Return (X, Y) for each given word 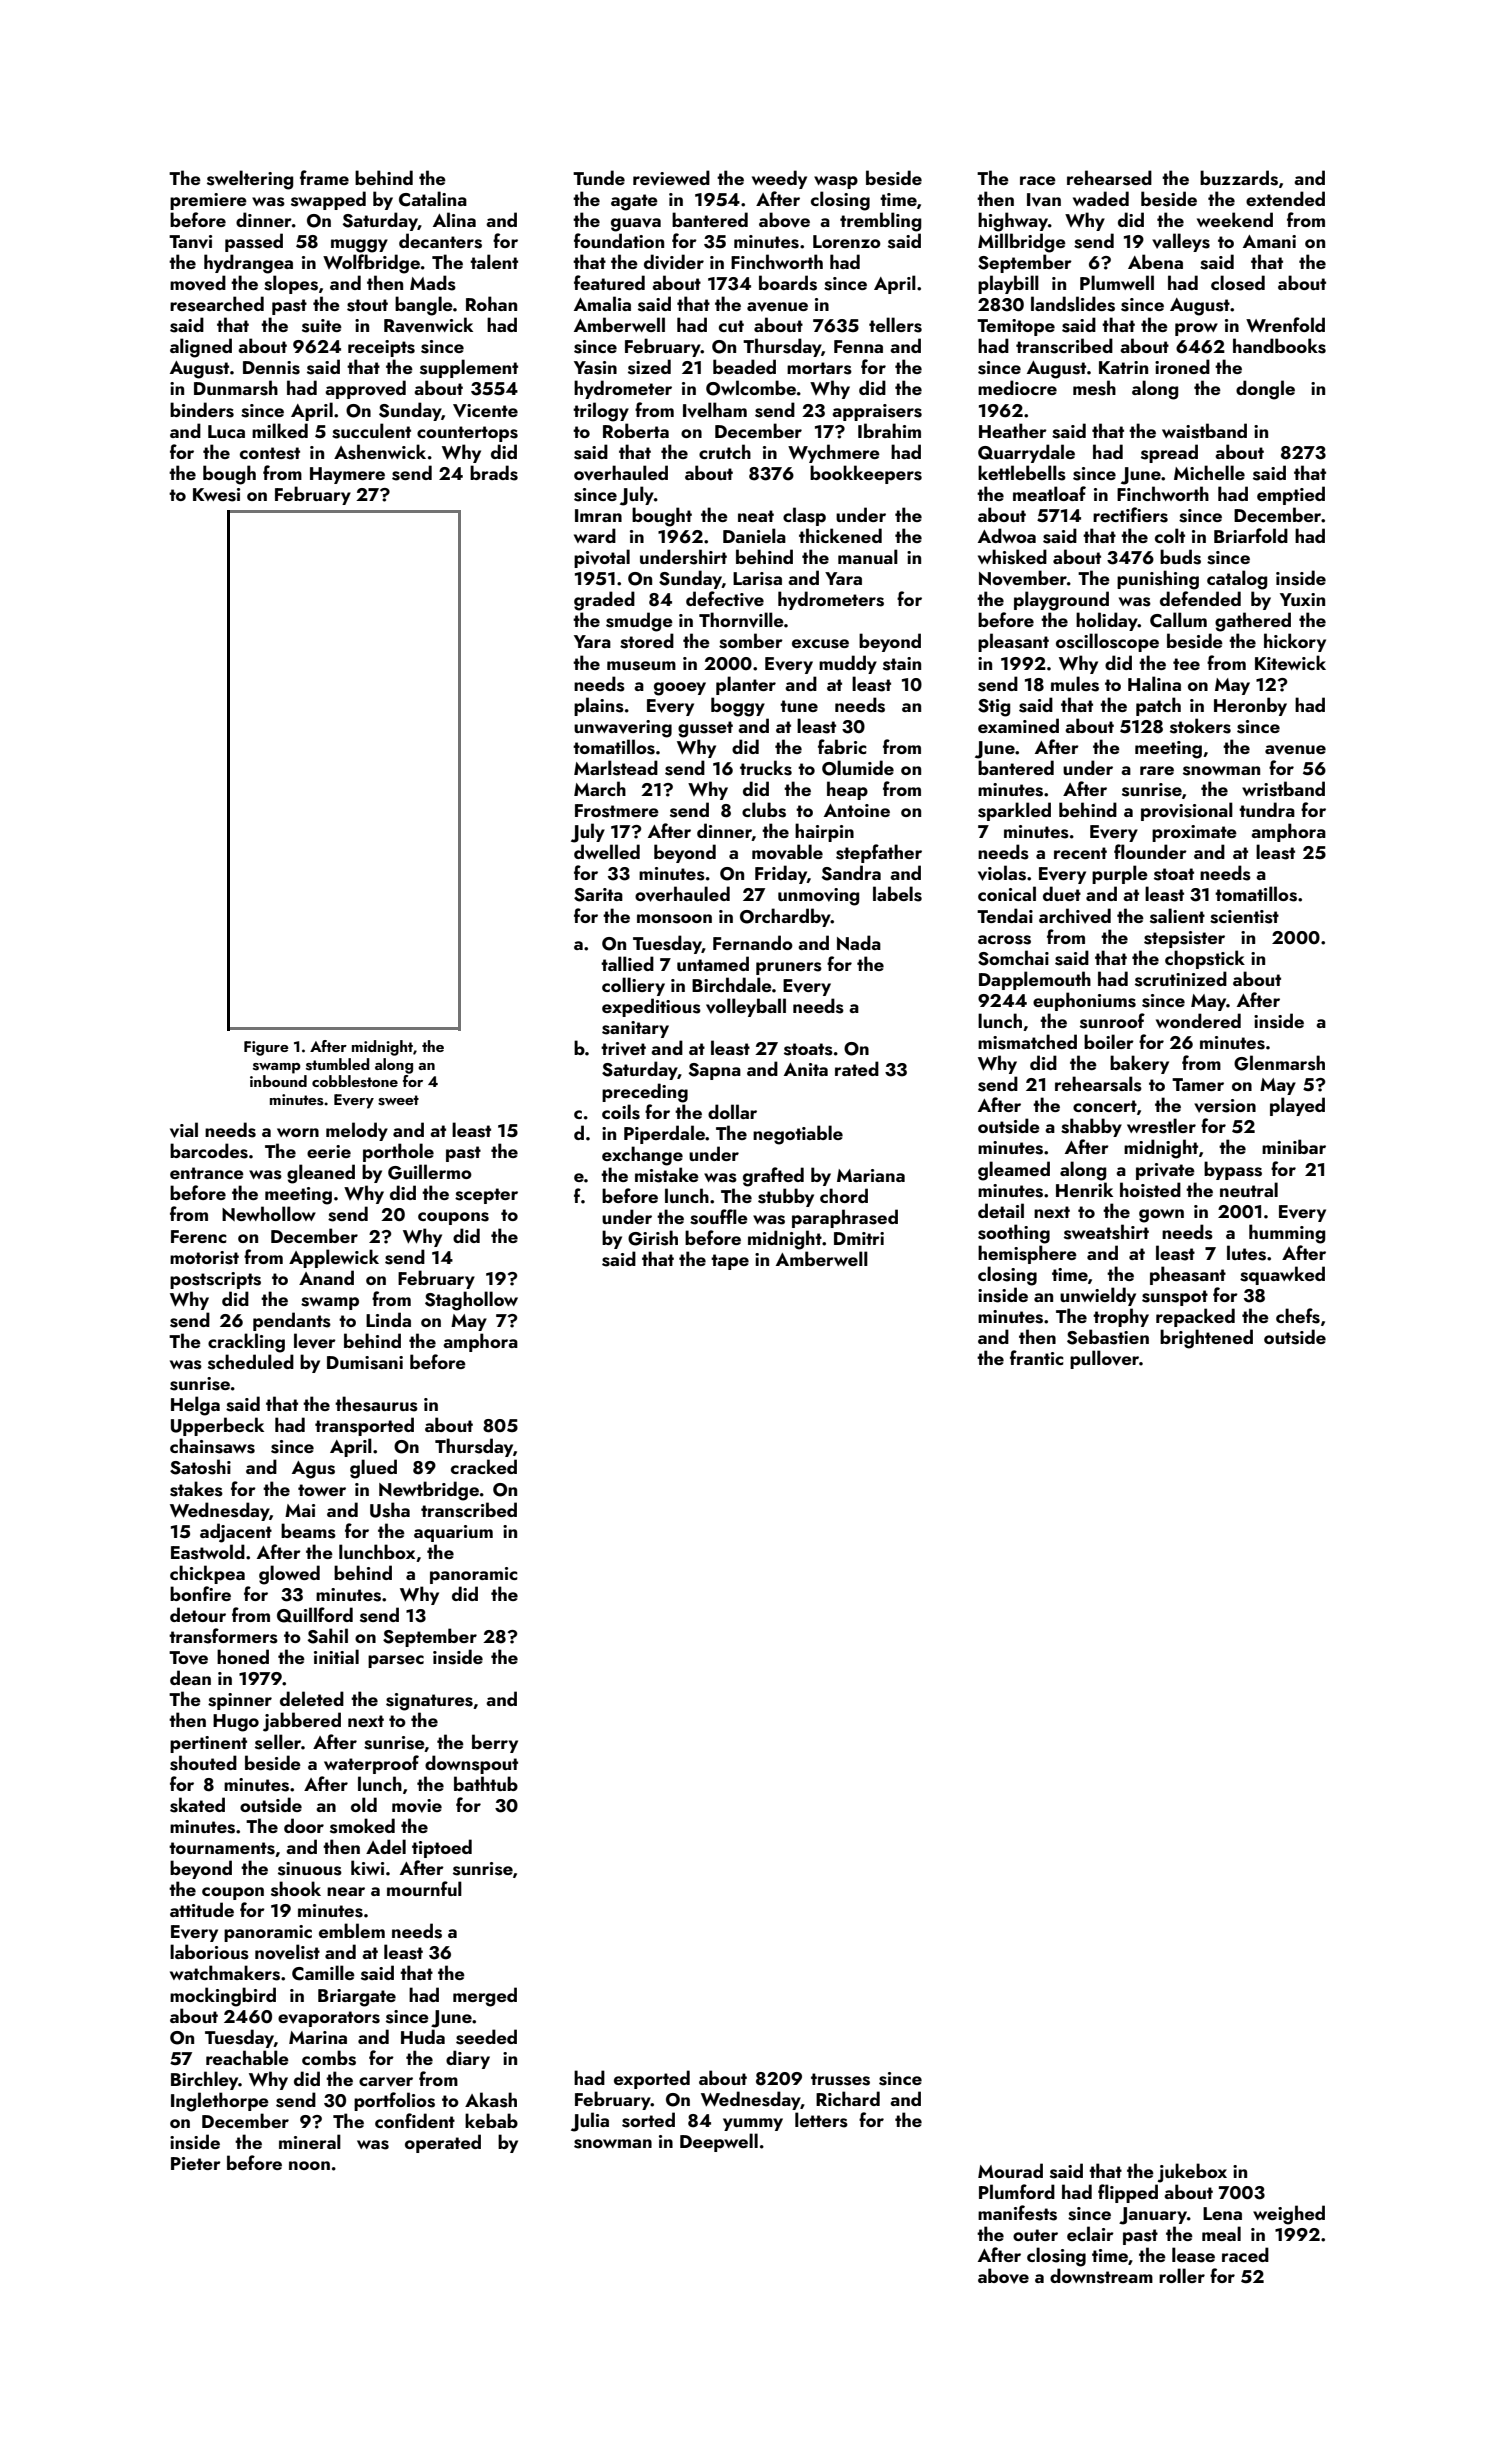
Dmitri (859, 1238)
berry (495, 1743)
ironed (1182, 366)
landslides (1073, 304)
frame (324, 177)
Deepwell (719, 2142)
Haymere (347, 475)
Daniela (754, 535)
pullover (1104, 1359)
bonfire (200, 1593)
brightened (1206, 1339)
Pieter (196, 2163)
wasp (836, 182)
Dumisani (365, 1363)
